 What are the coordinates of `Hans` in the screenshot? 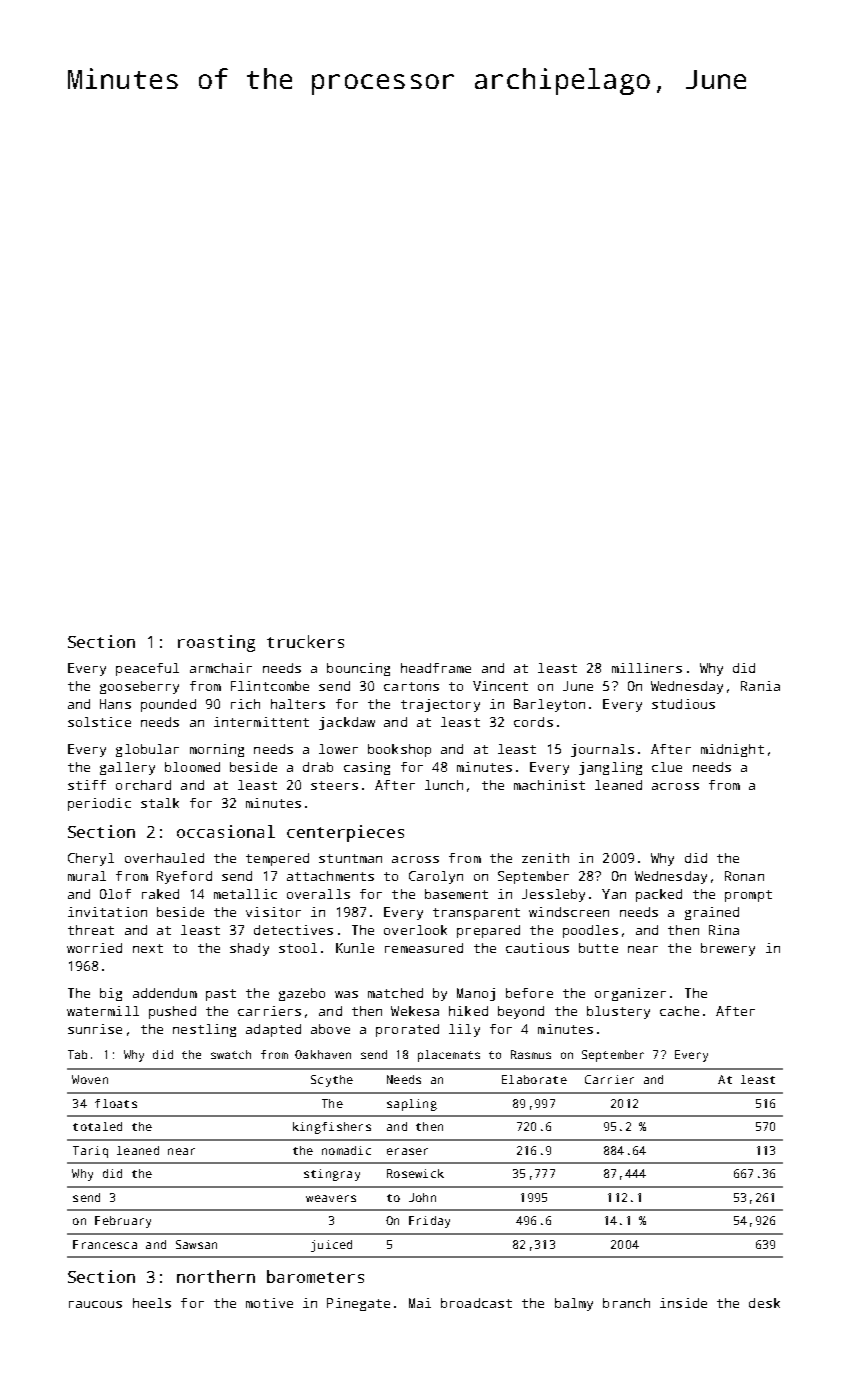 It's located at (115, 704).
